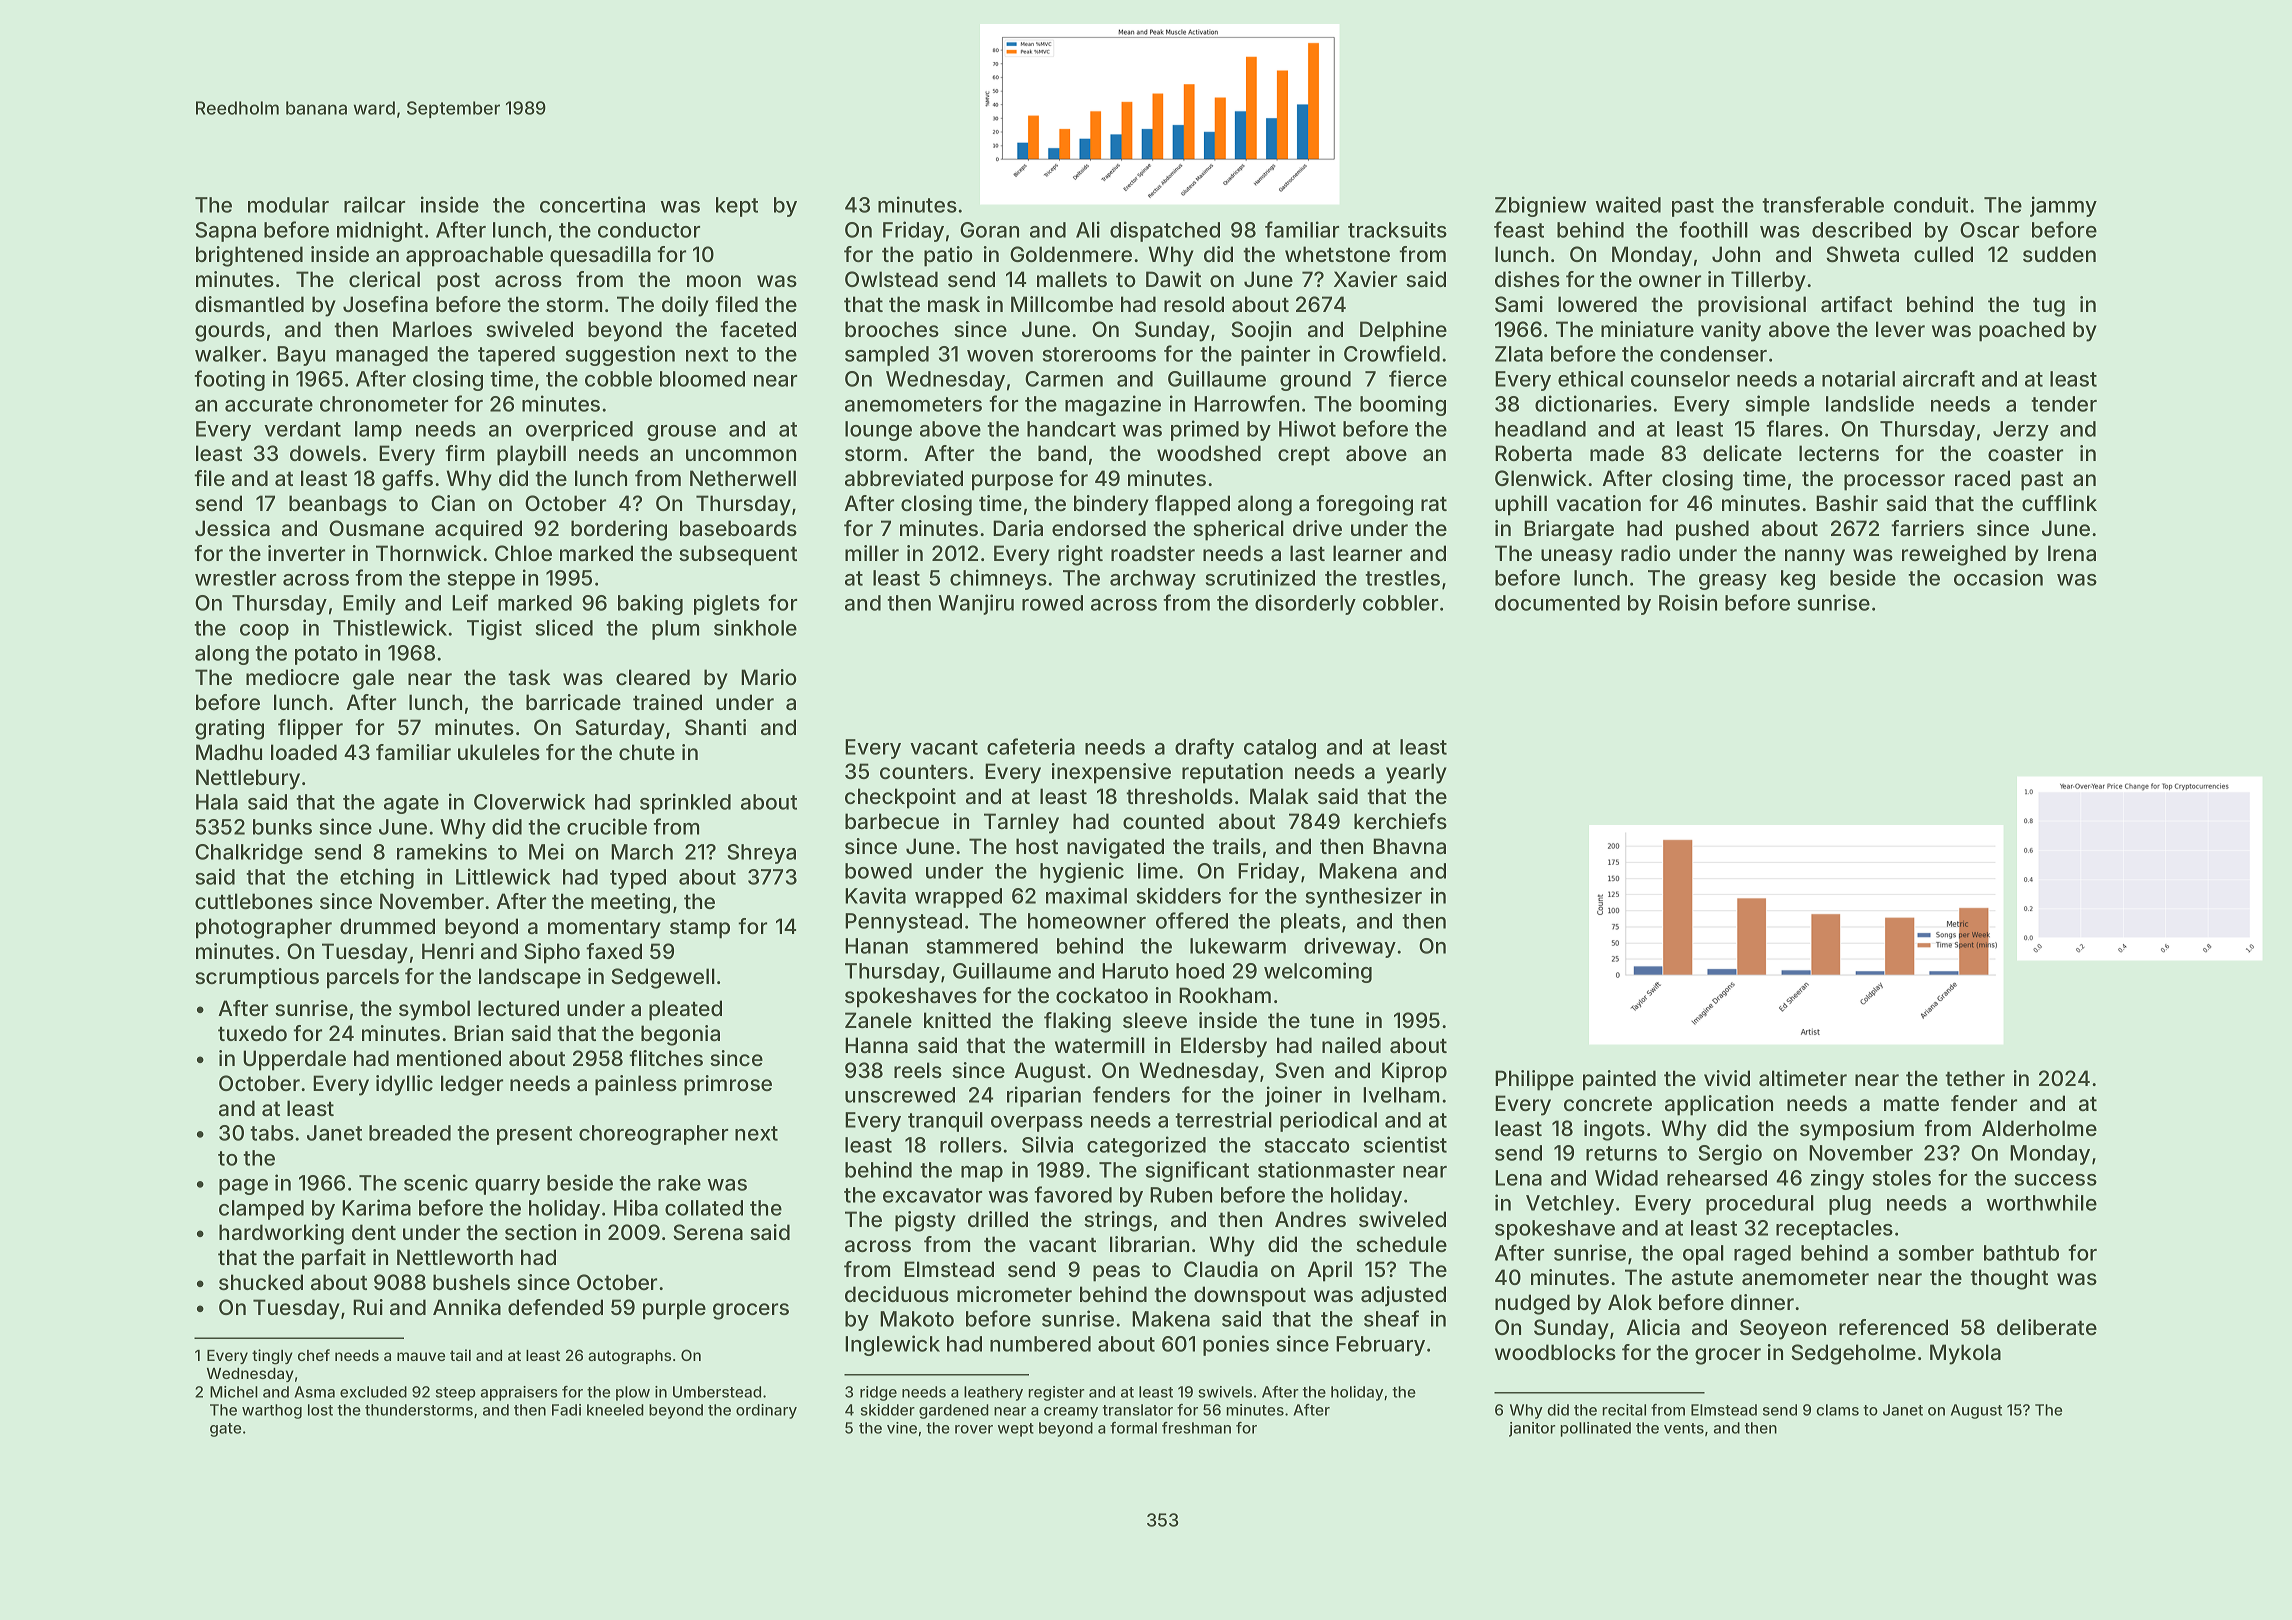  What do you see at coordinates (374, 204) in the document?
I see `railcar` at bounding box center [374, 204].
